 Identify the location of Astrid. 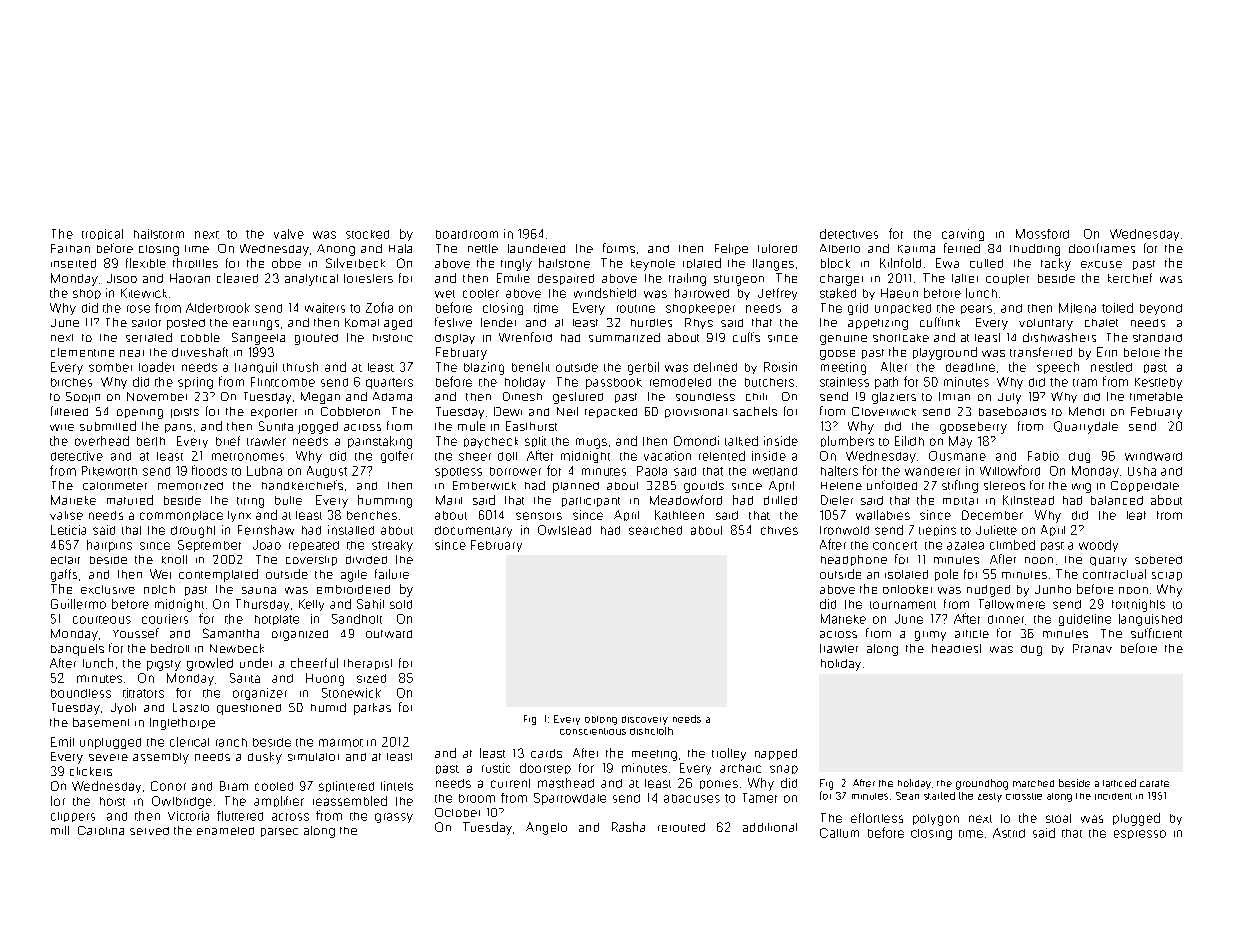
(1009, 833).
